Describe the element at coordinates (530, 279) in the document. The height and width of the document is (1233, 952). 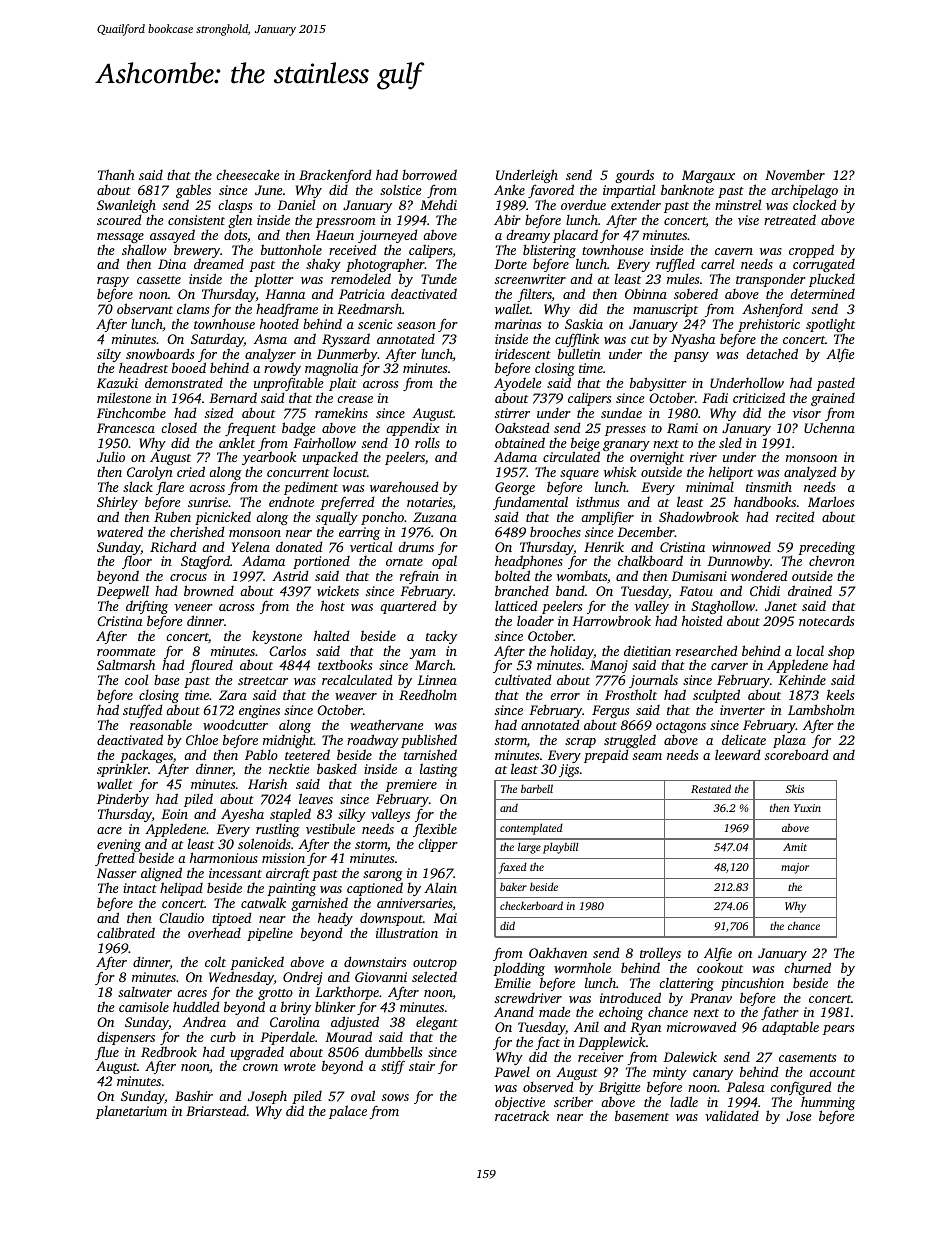
I see `screenwriter` at that location.
